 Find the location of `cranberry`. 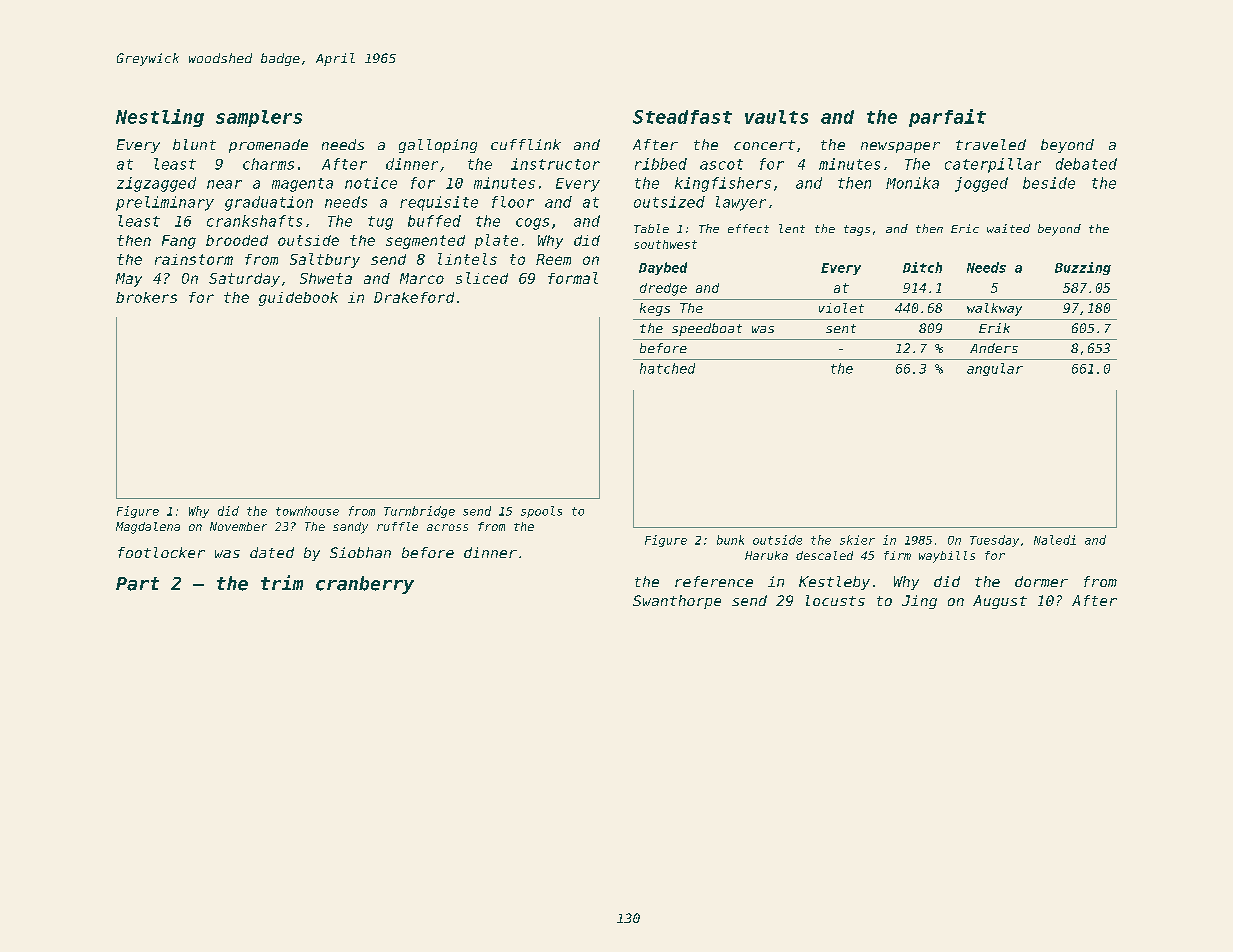

cranberry is located at coordinates (365, 585).
